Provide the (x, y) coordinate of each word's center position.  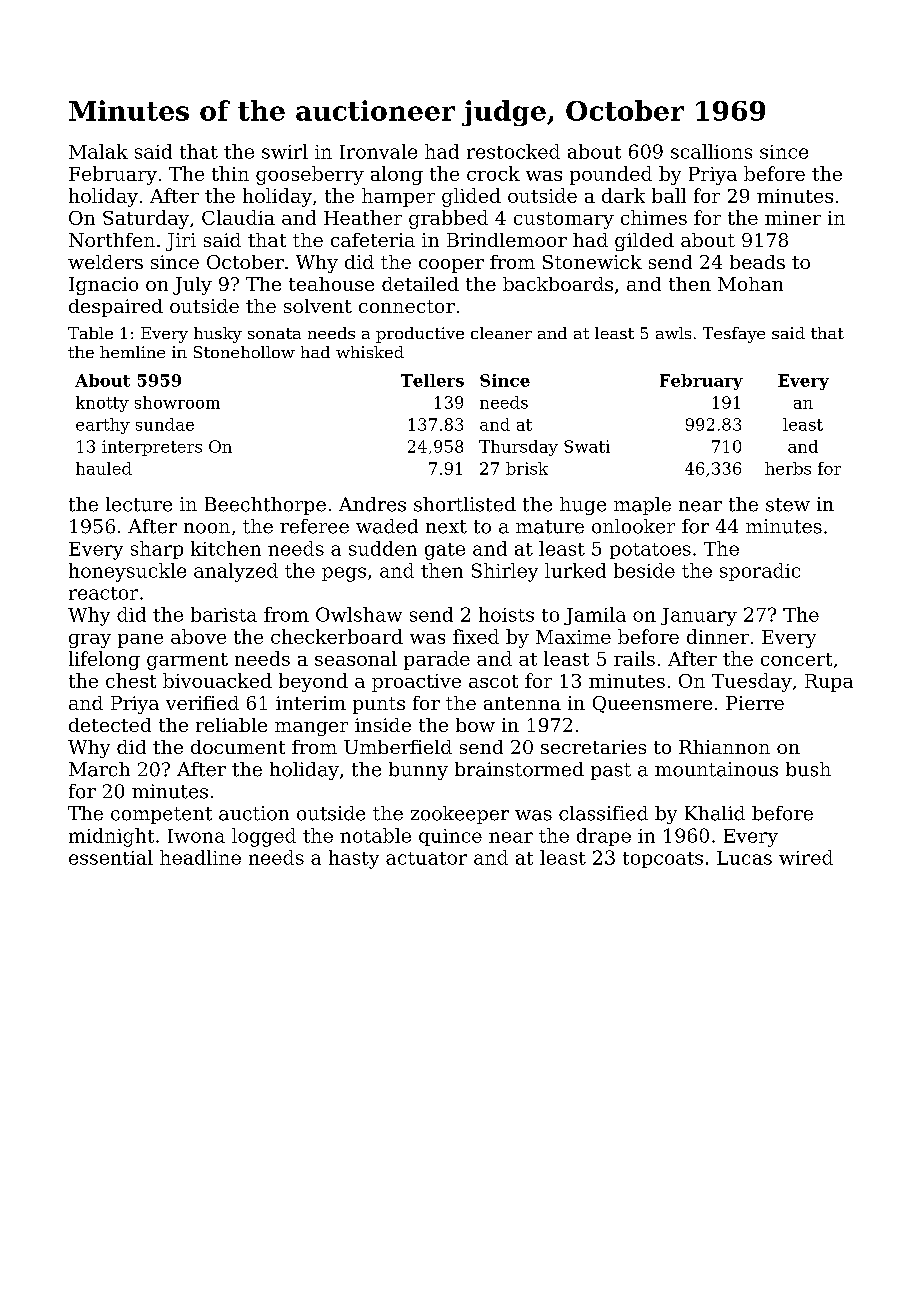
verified (202, 703)
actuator (426, 858)
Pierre (755, 703)
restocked (513, 151)
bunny (418, 771)
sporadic (760, 572)
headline (200, 857)
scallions (711, 151)
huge (583, 506)
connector (407, 306)
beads (757, 262)
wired (806, 857)
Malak (98, 151)
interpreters (152, 448)
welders (105, 262)
